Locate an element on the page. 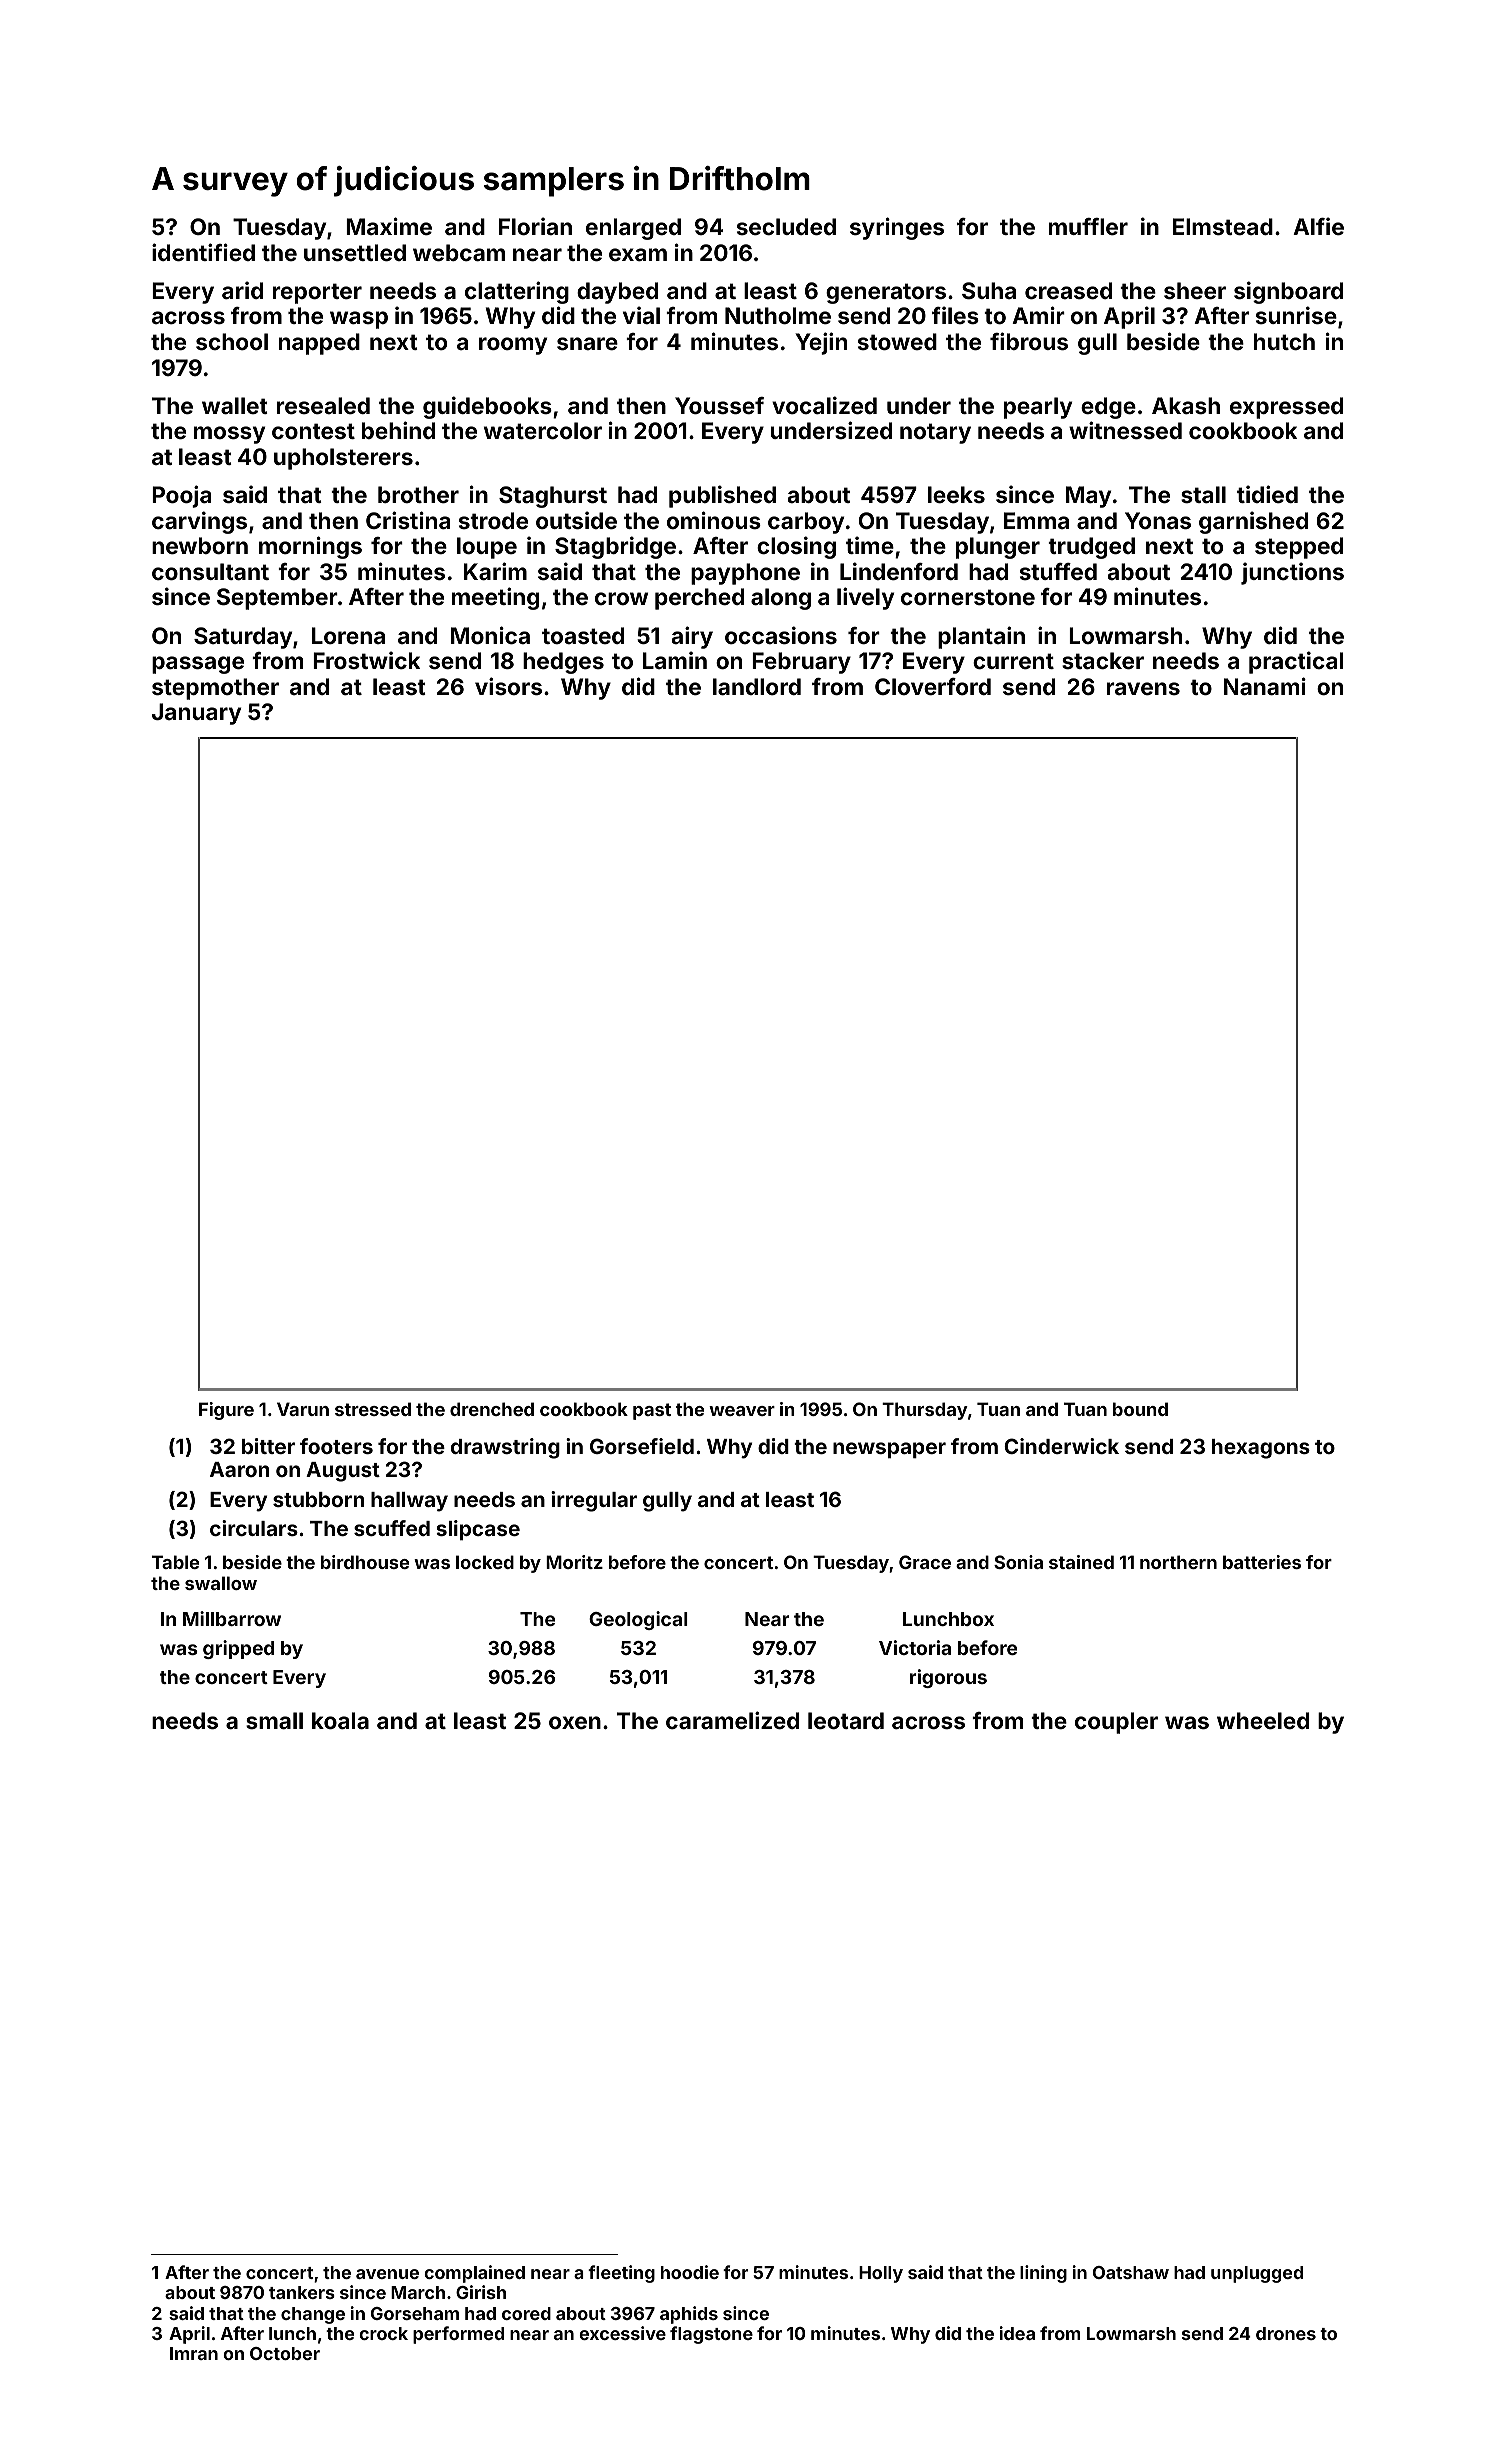 The height and width of the page is (2464, 1496). tankers is located at coordinates (302, 2292).
